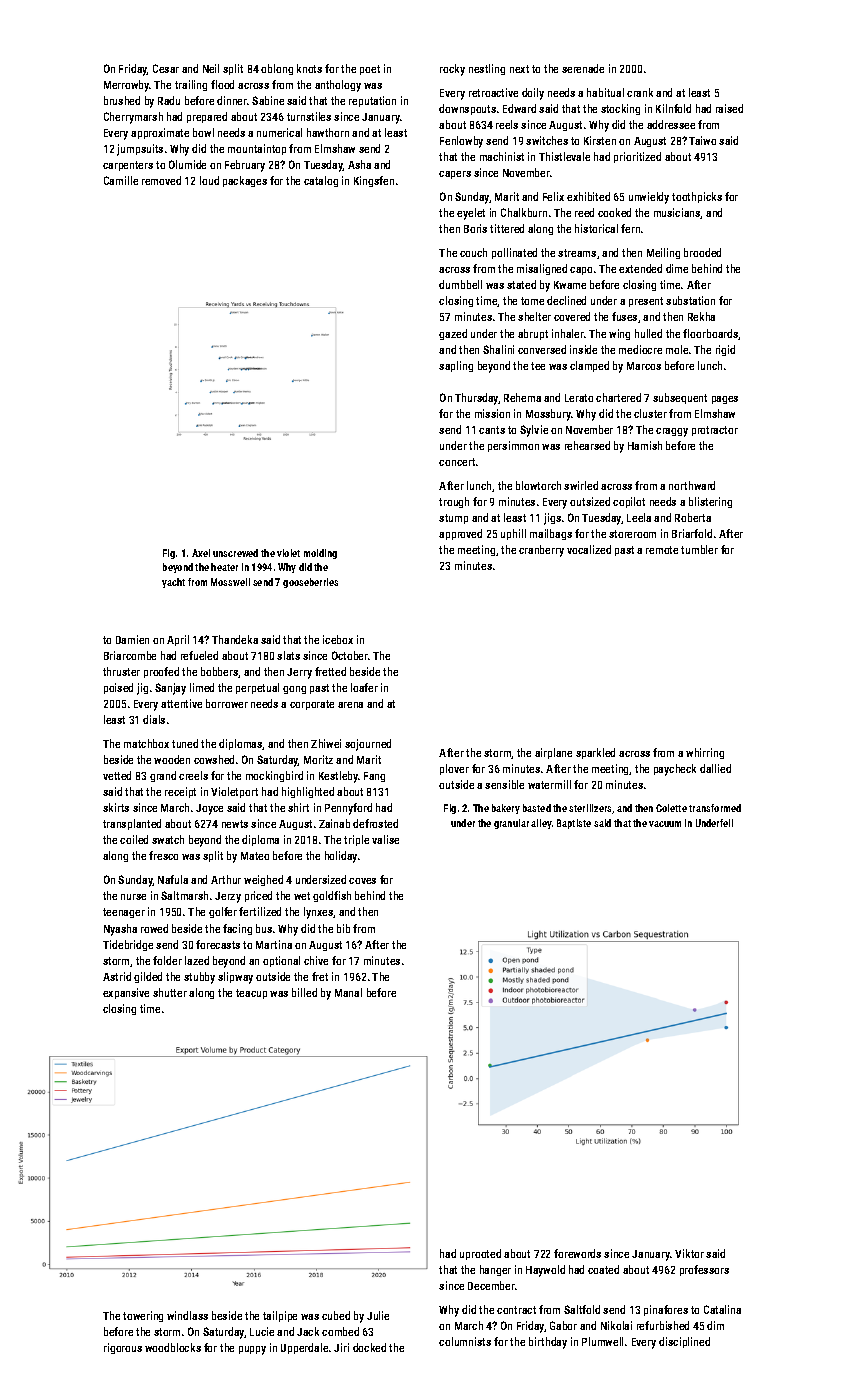 The image size is (849, 1400). Describe the element at coordinates (602, 1341) in the page. I see `Plumwell` at that location.
